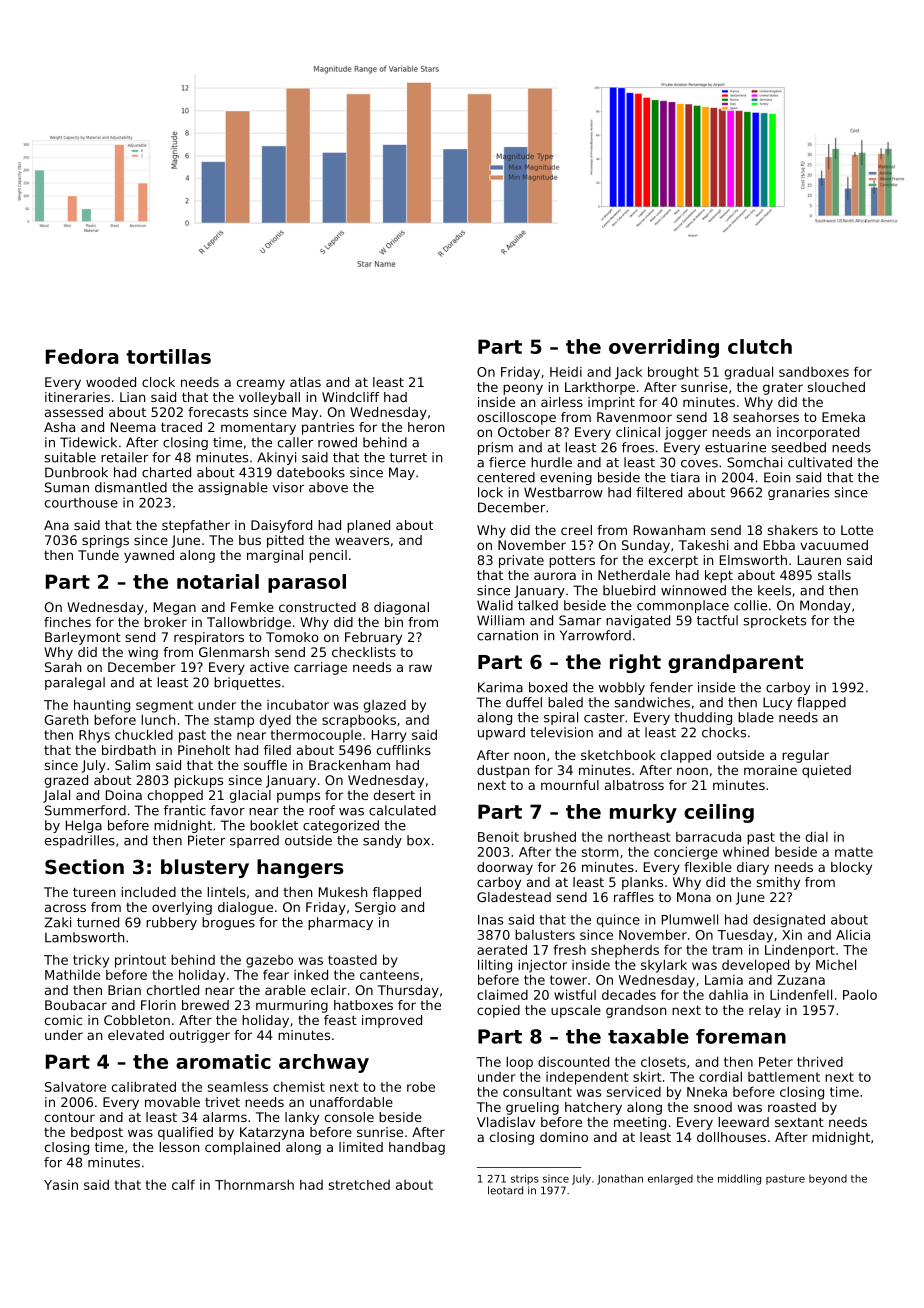 The width and height of the document is (924, 1308). What do you see at coordinates (673, 562) in the document?
I see `excerpt` at bounding box center [673, 562].
